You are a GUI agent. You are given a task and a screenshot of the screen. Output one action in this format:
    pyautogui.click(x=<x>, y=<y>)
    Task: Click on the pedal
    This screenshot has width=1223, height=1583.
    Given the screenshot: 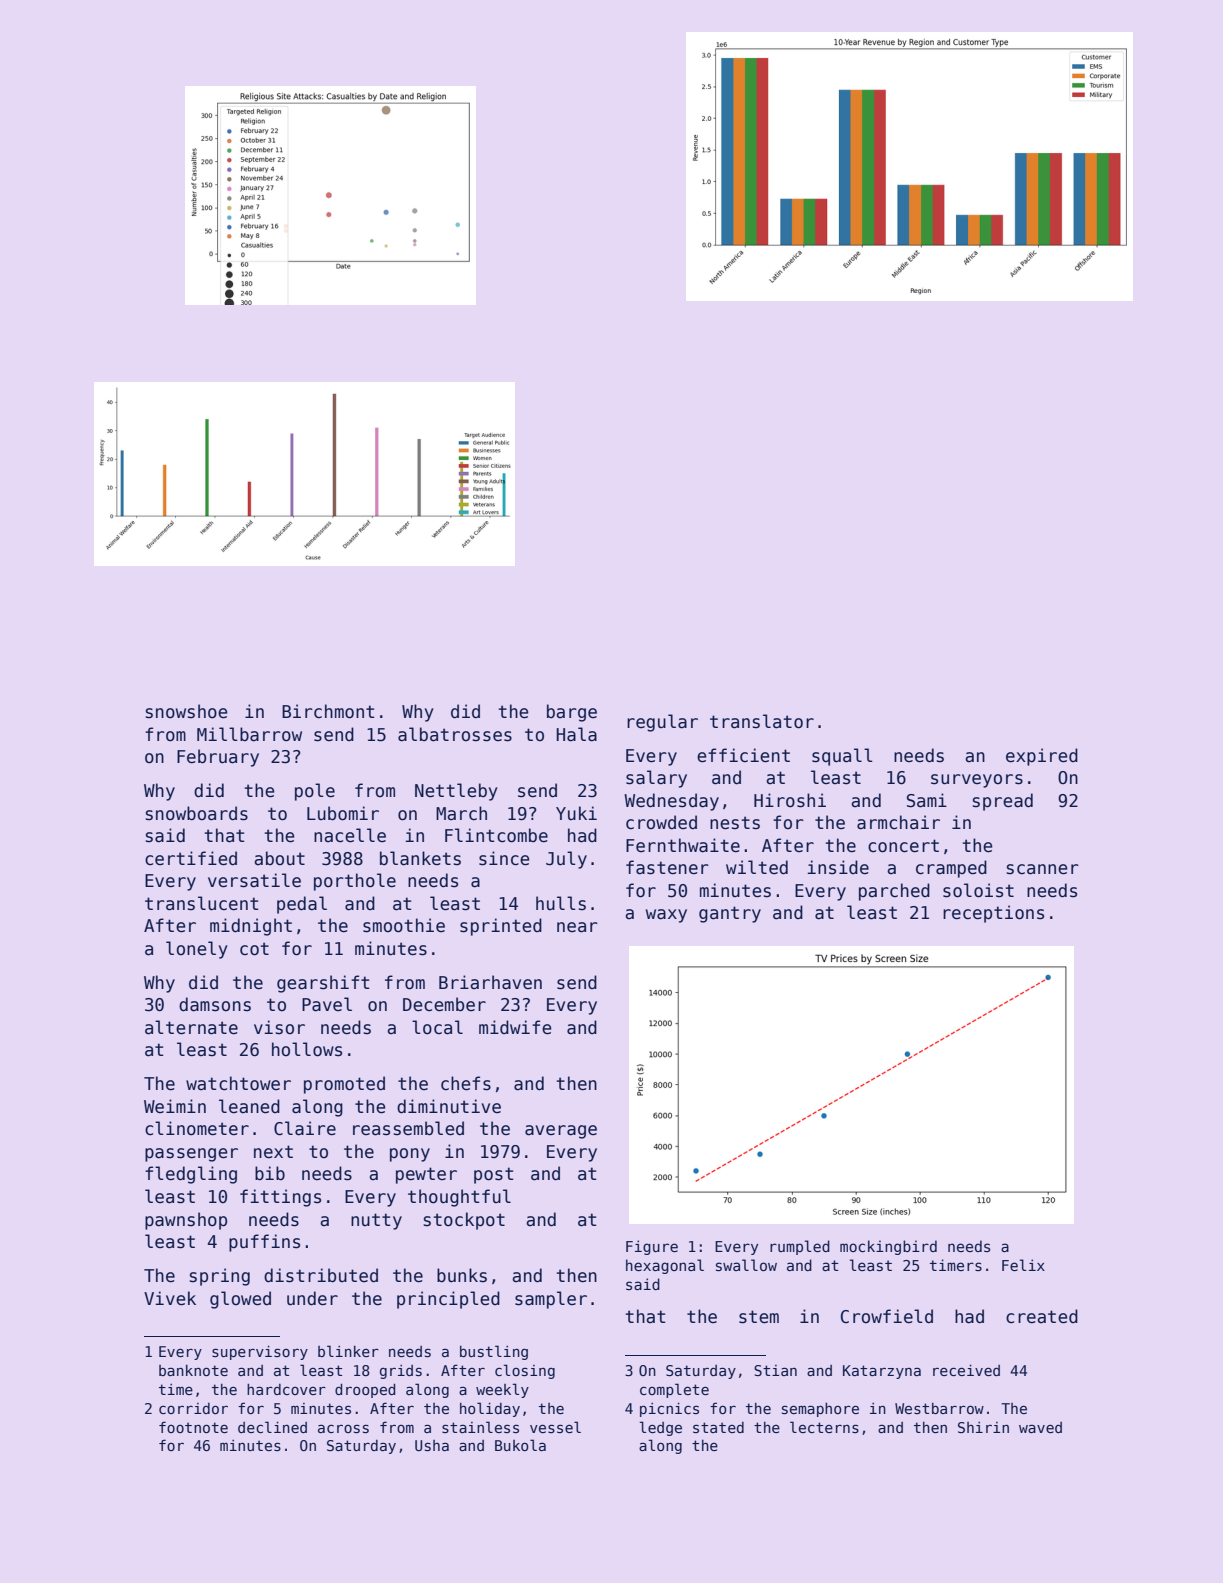 What is the action you would take?
    pyautogui.click(x=302, y=905)
